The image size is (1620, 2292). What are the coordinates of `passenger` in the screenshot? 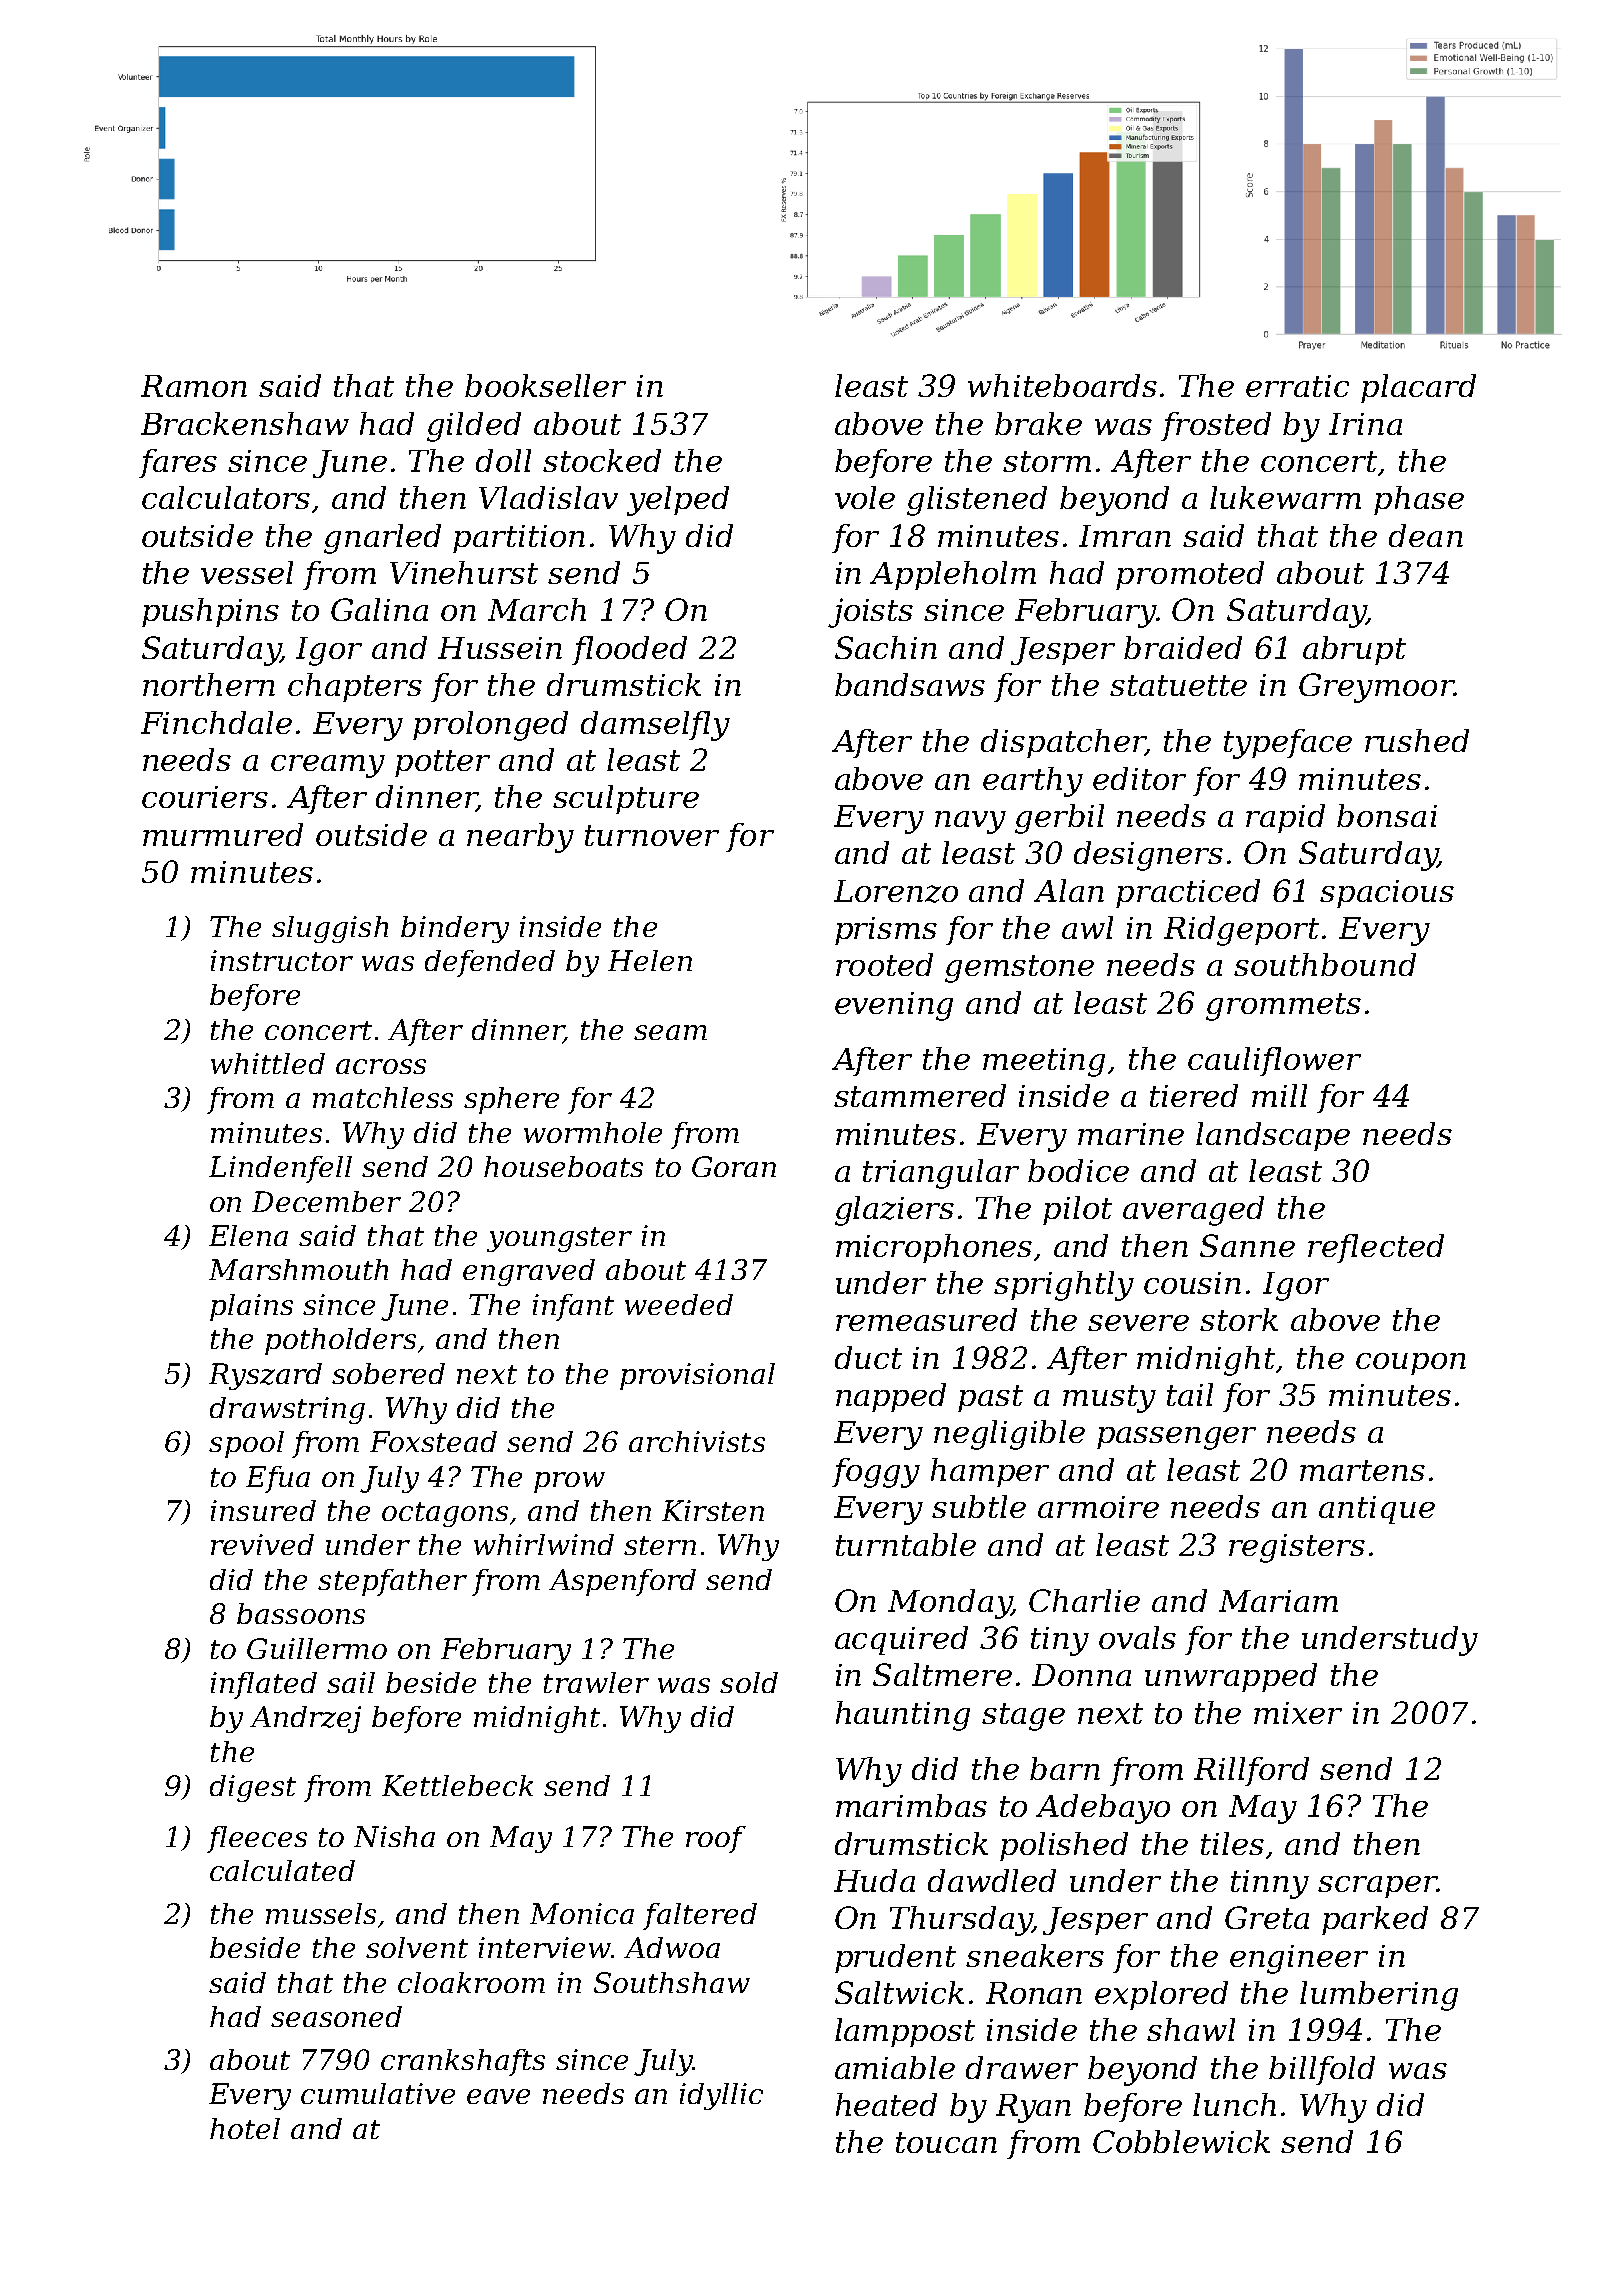 It's located at (1176, 1438).
